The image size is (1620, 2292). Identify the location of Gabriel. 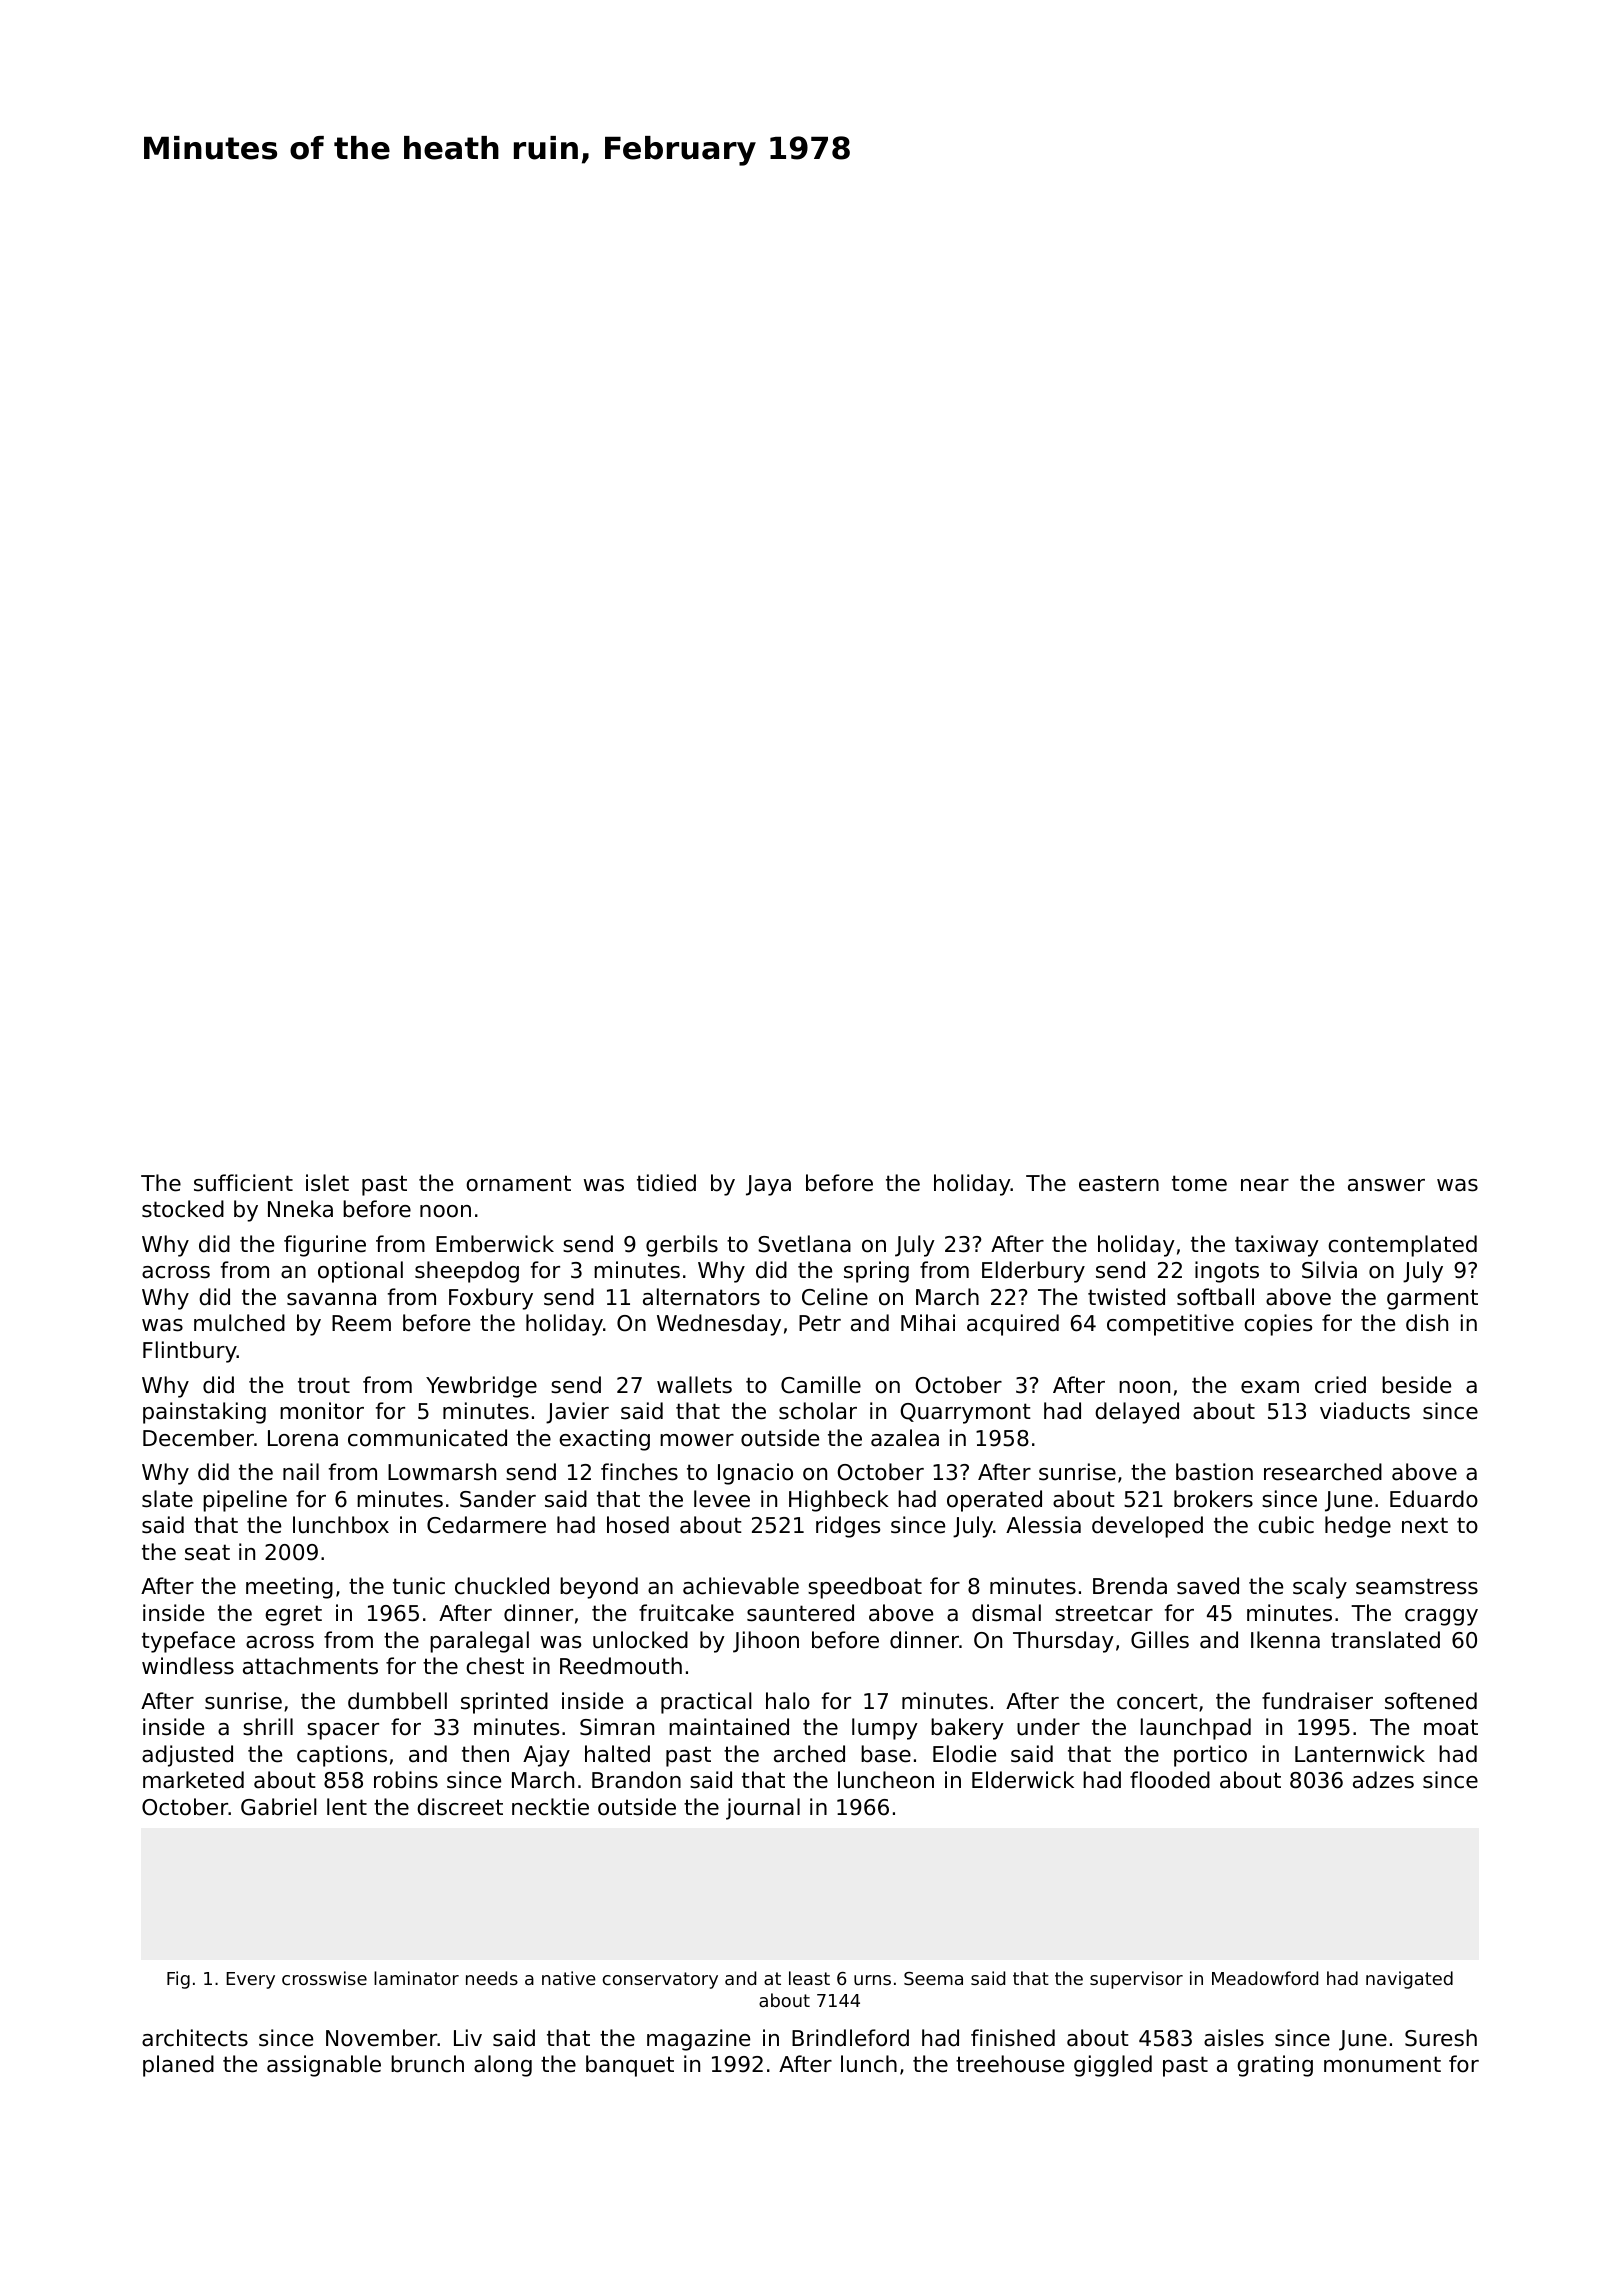
(279, 1807).
